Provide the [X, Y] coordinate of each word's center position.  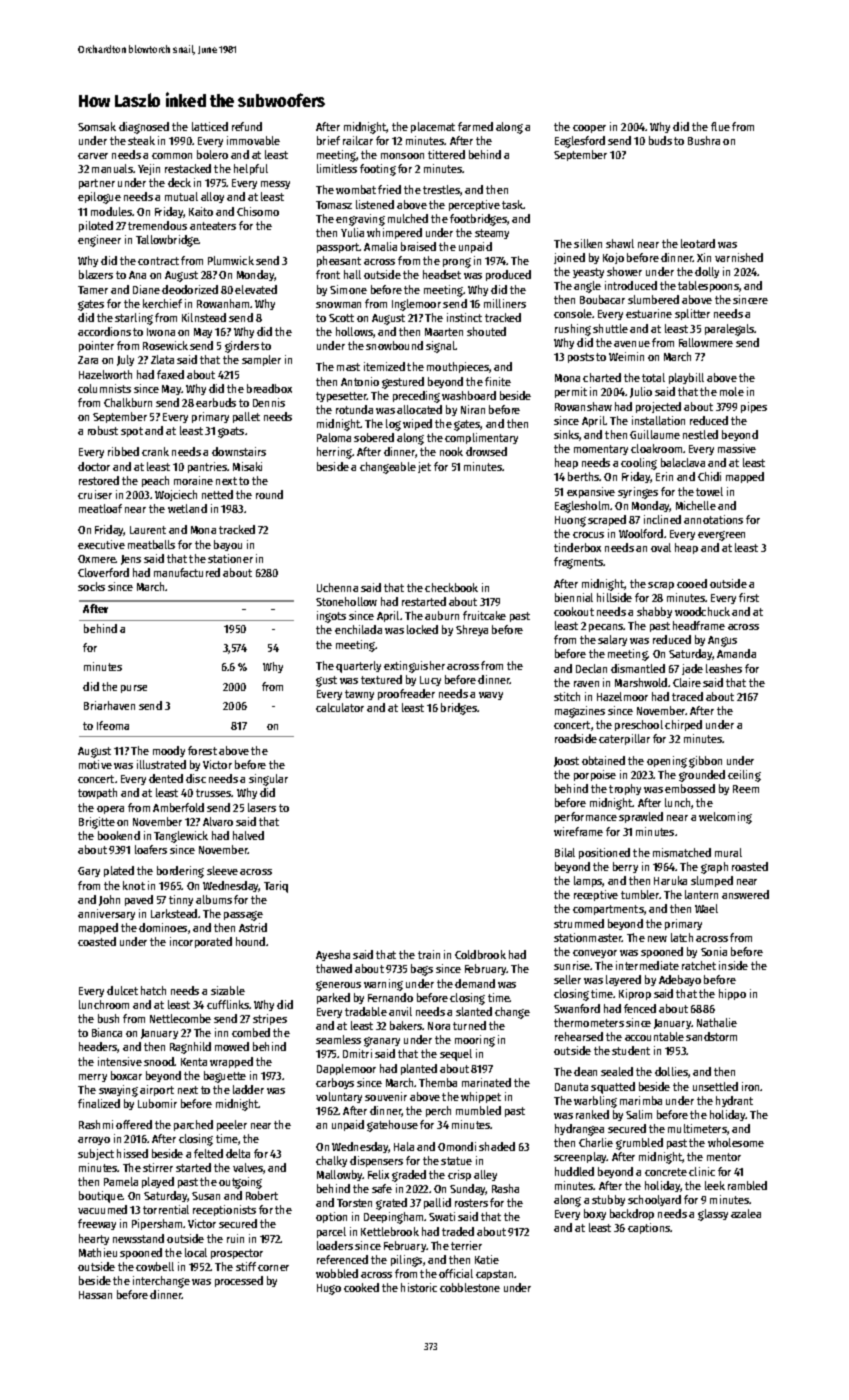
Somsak [97, 126]
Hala [404, 1146]
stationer [230, 558]
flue [720, 126]
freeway [97, 1224]
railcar [358, 140]
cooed [692, 583]
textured [381, 679]
